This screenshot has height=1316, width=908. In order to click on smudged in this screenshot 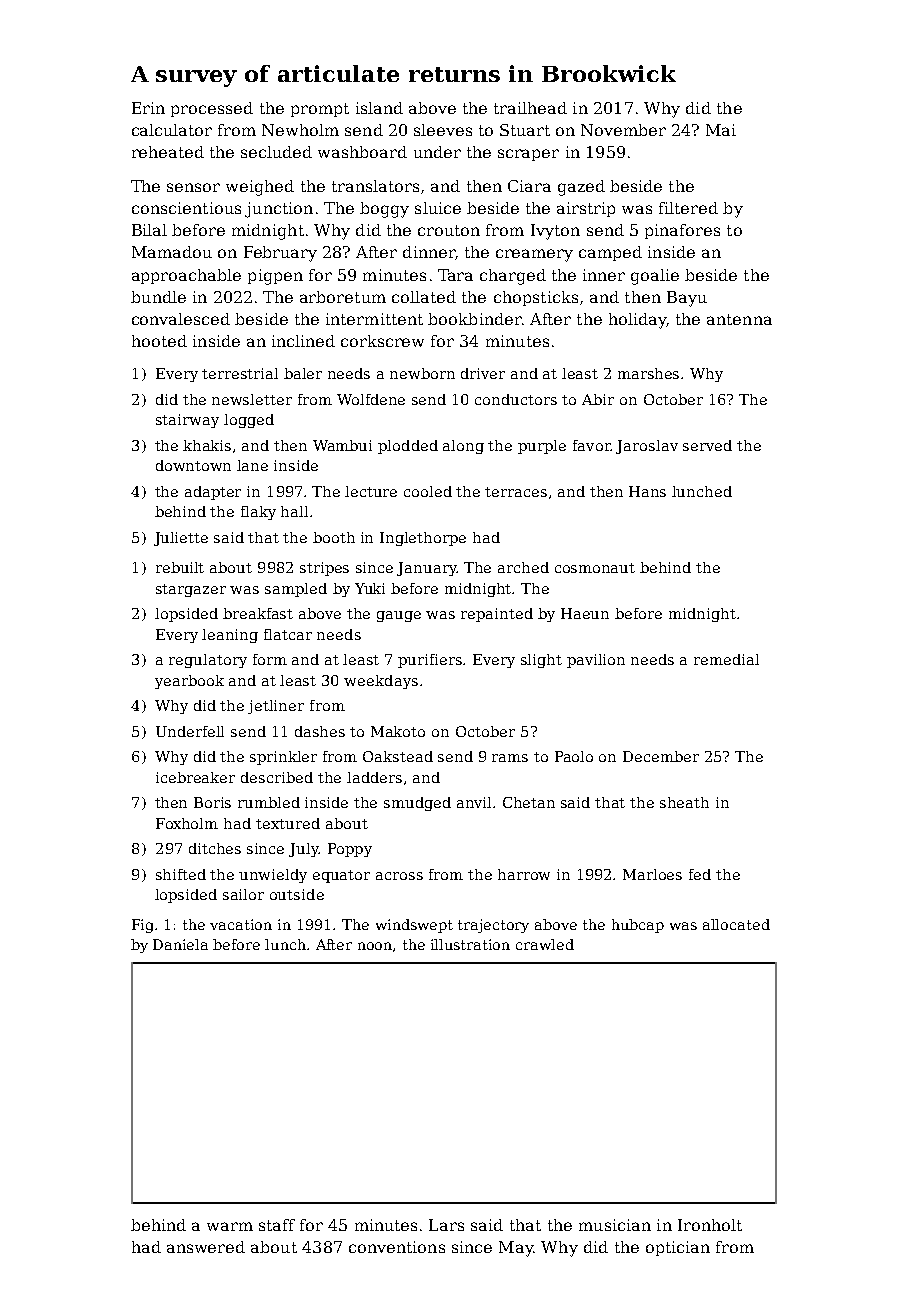, I will do `click(417, 804)`.
